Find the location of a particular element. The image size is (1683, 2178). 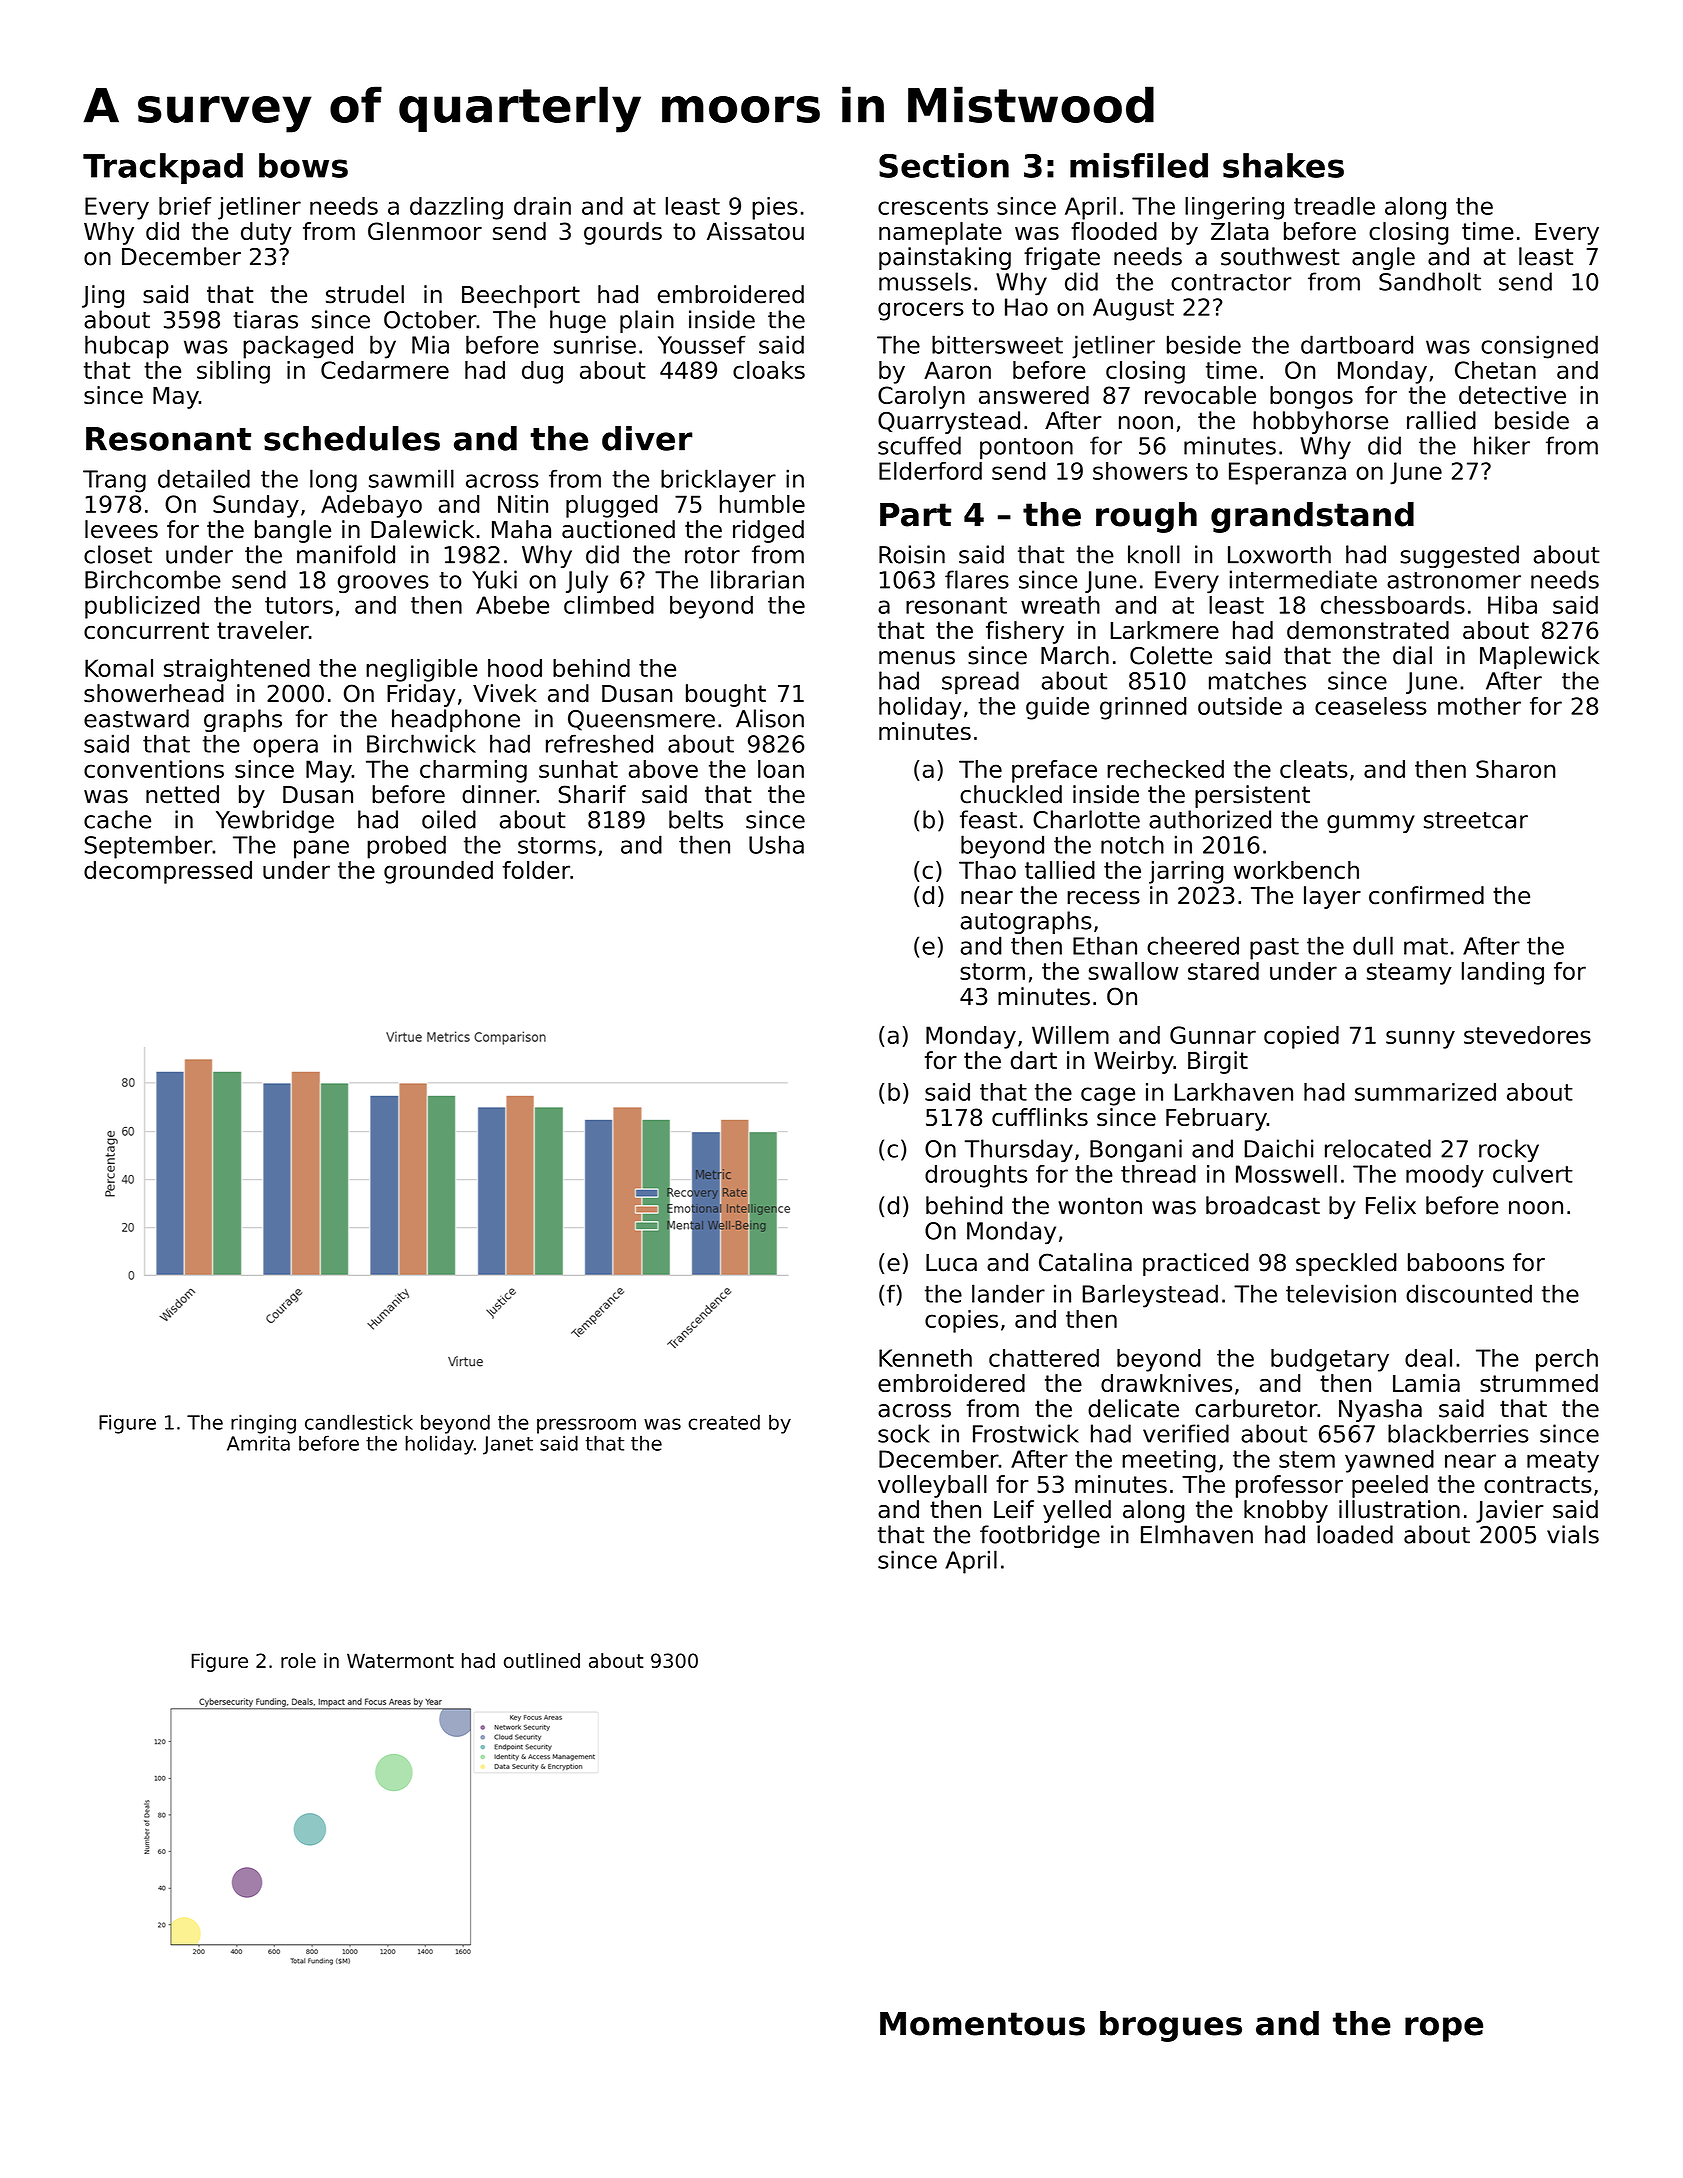

rotor is located at coordinates (712, 555).
